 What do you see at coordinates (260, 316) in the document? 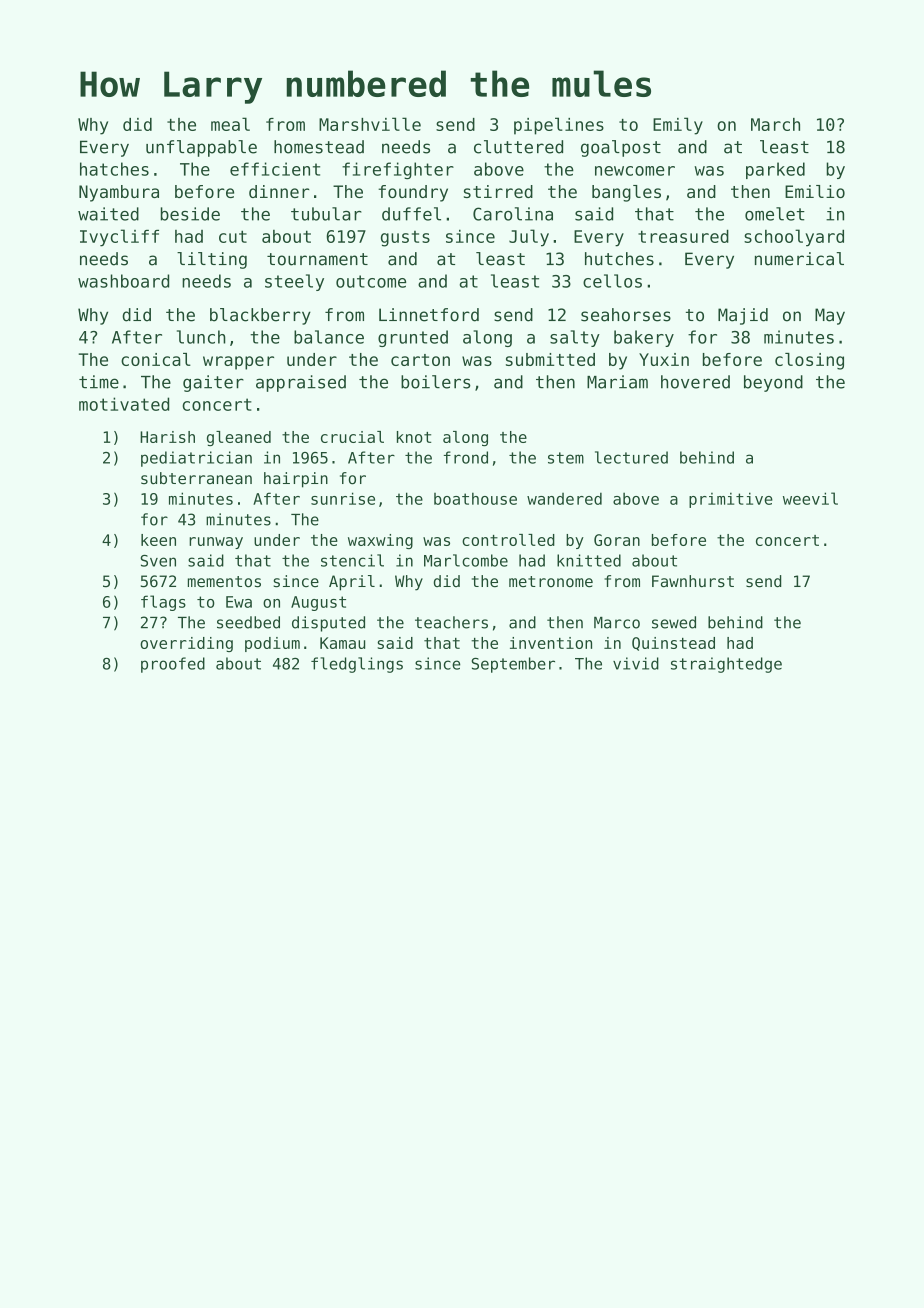
I see `blackberry` at bounding box center [260, 316].
